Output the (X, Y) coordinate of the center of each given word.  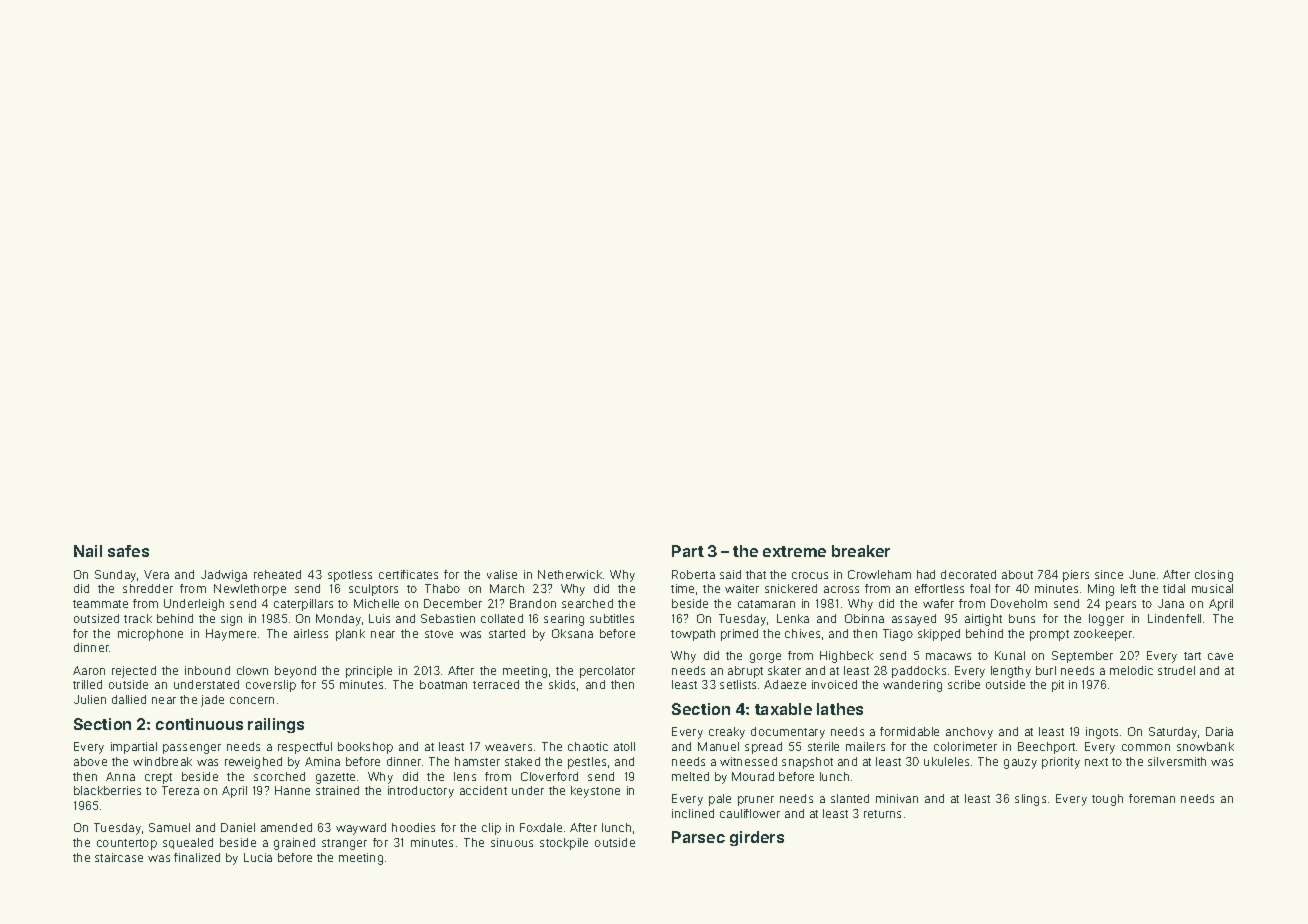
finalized (197, 857)
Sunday (115, 576)
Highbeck (846, 657)
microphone (150, 635)
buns (1022, 618)
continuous (199, 724)
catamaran (766, 604)
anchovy (969, 733)
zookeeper (1103, 635)
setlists (738, 684)
